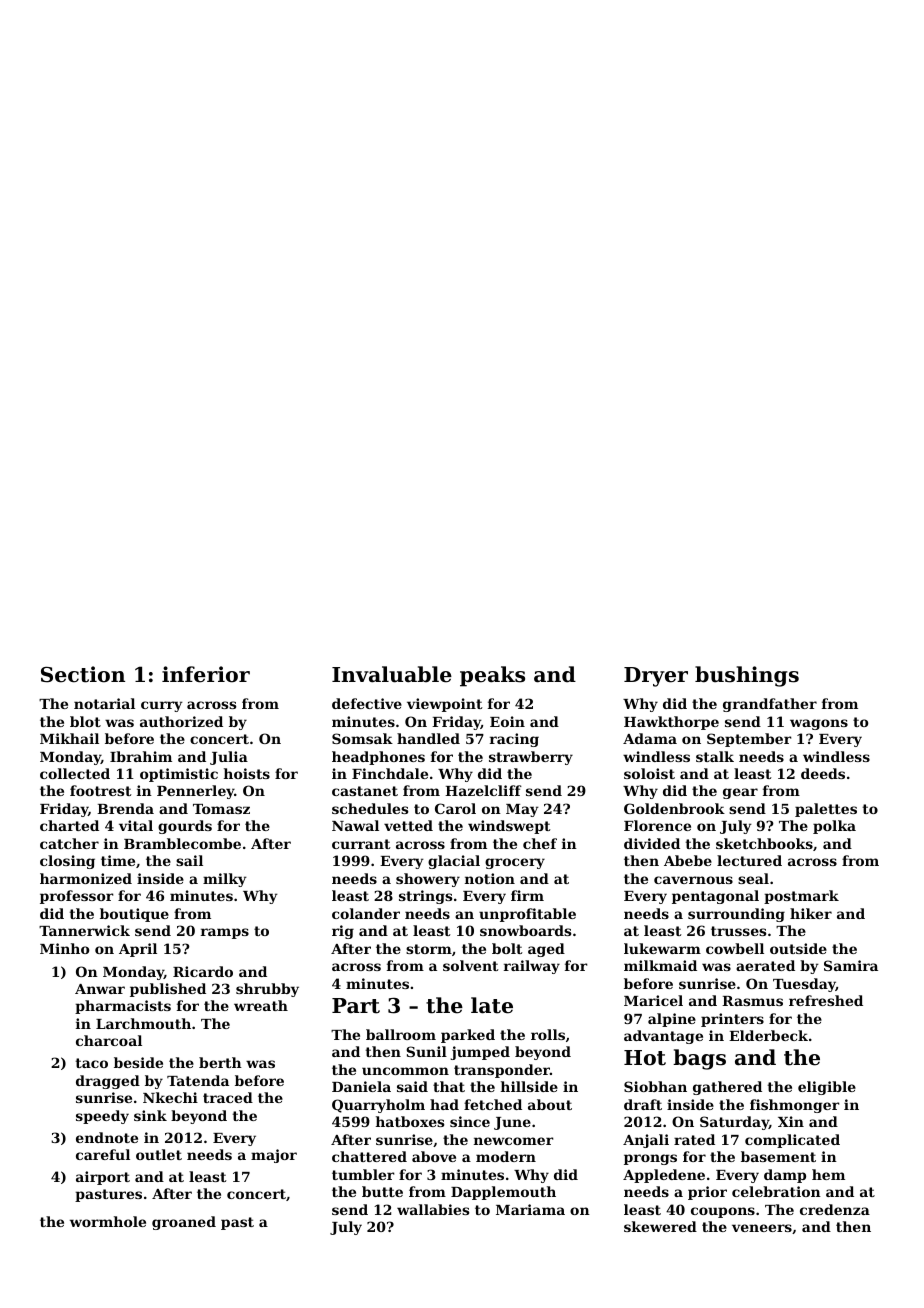 This document has height=1308, width=924. I want to click on inferior, so click(206, 674).
